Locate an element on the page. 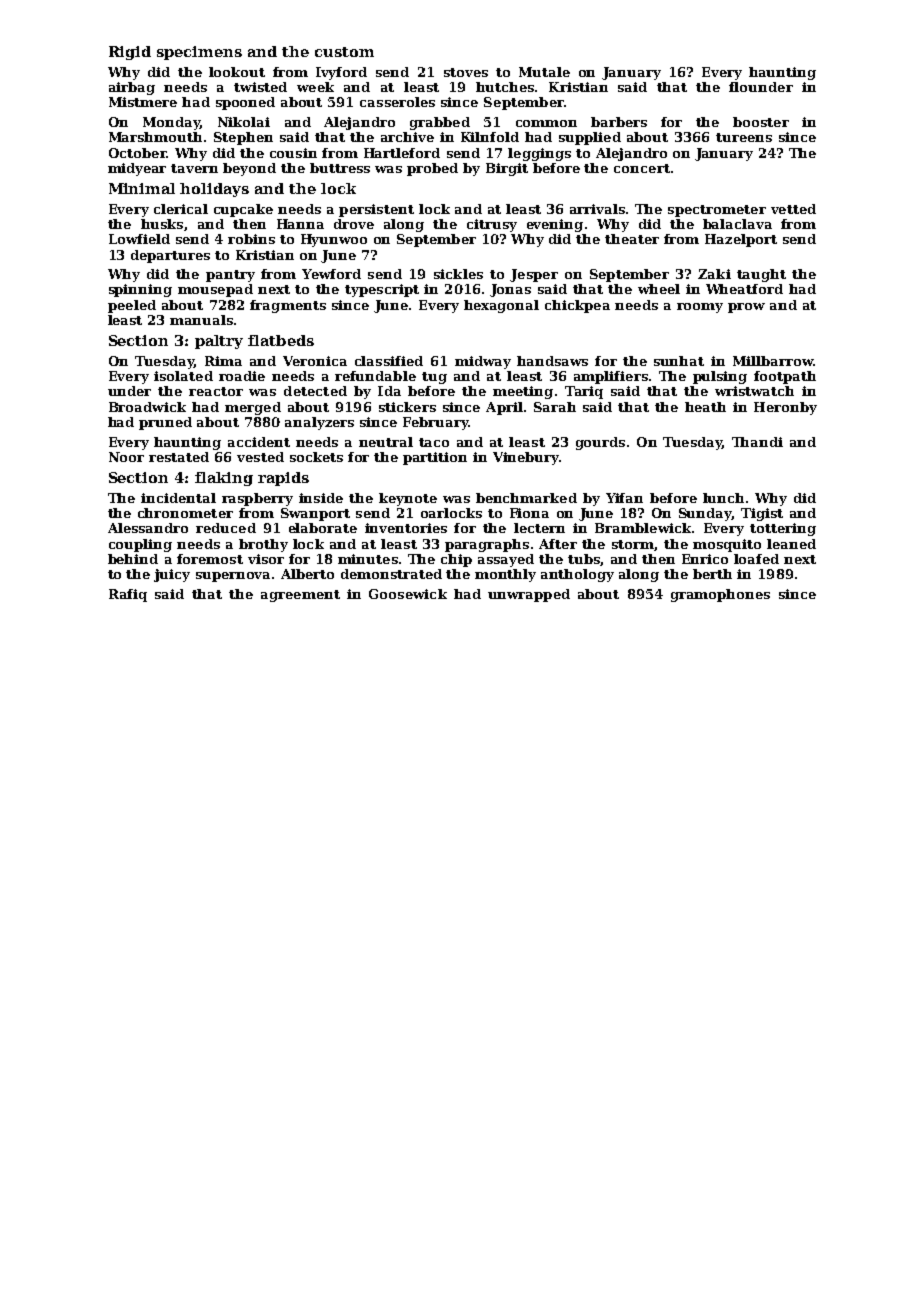 The width and height of the page is (924, 1308). archive is located at coordinates (407, 137).
